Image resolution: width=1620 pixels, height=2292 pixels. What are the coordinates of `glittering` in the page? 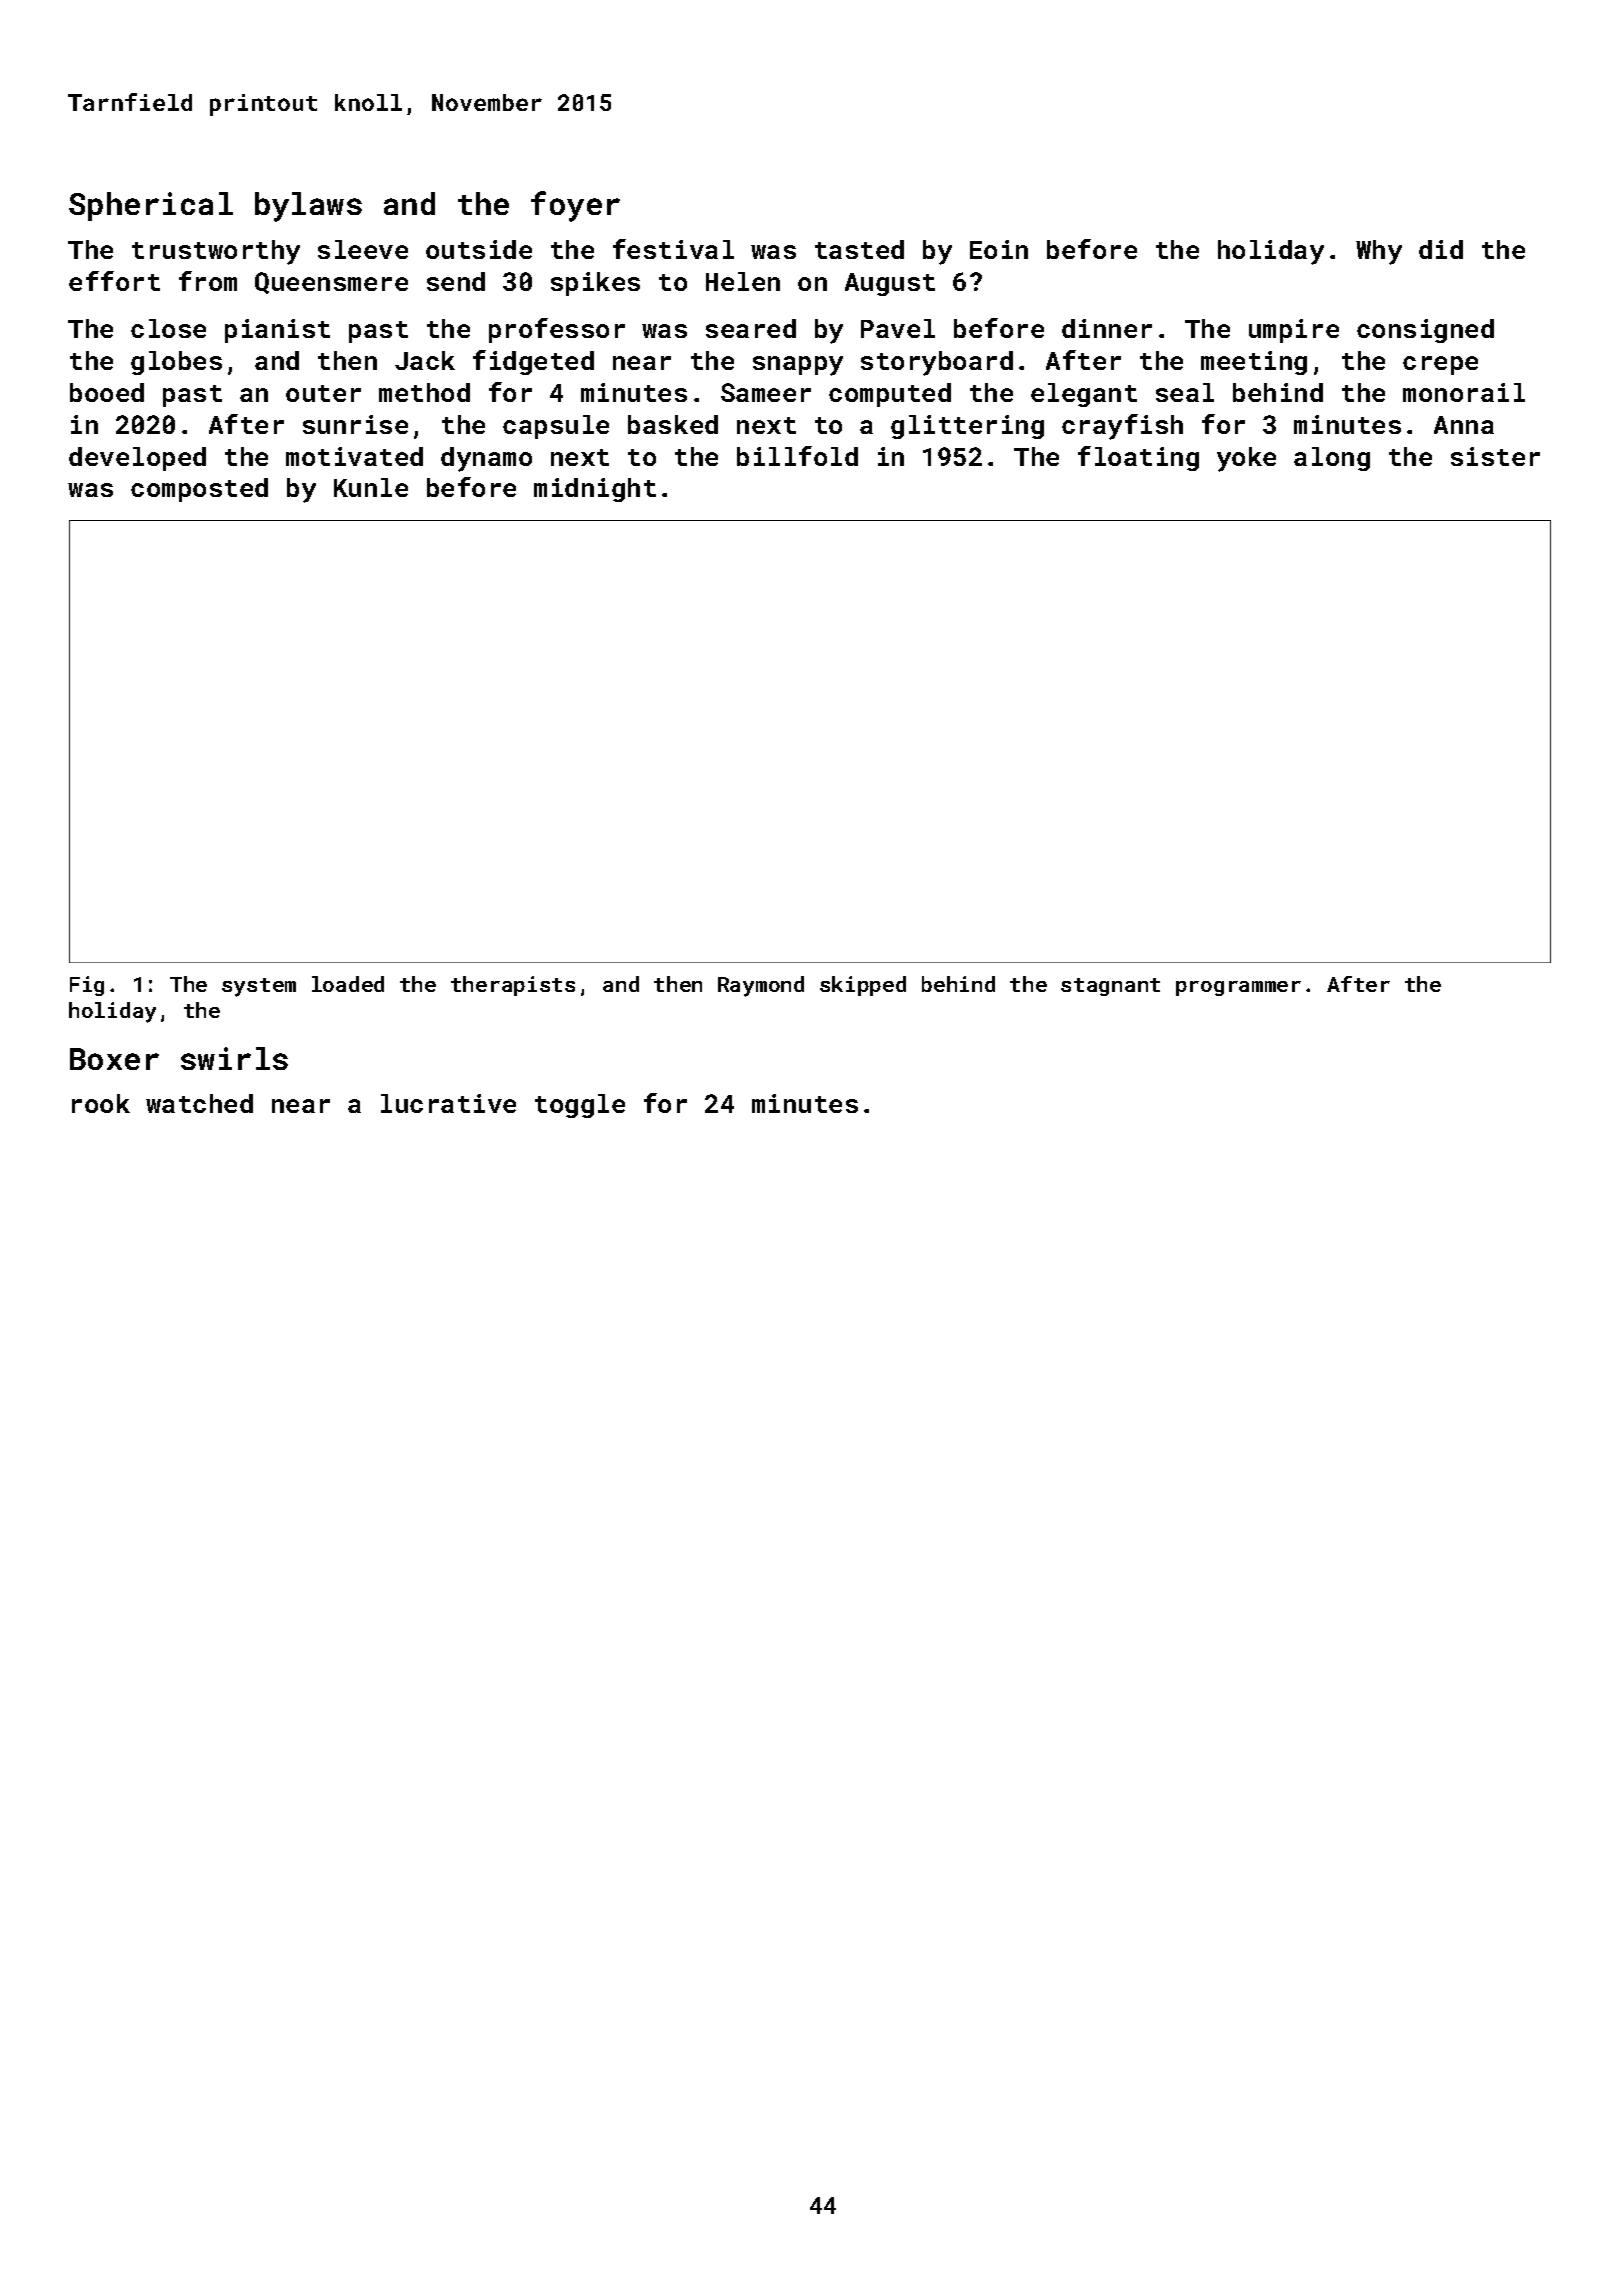 It's located at (967, 427).
